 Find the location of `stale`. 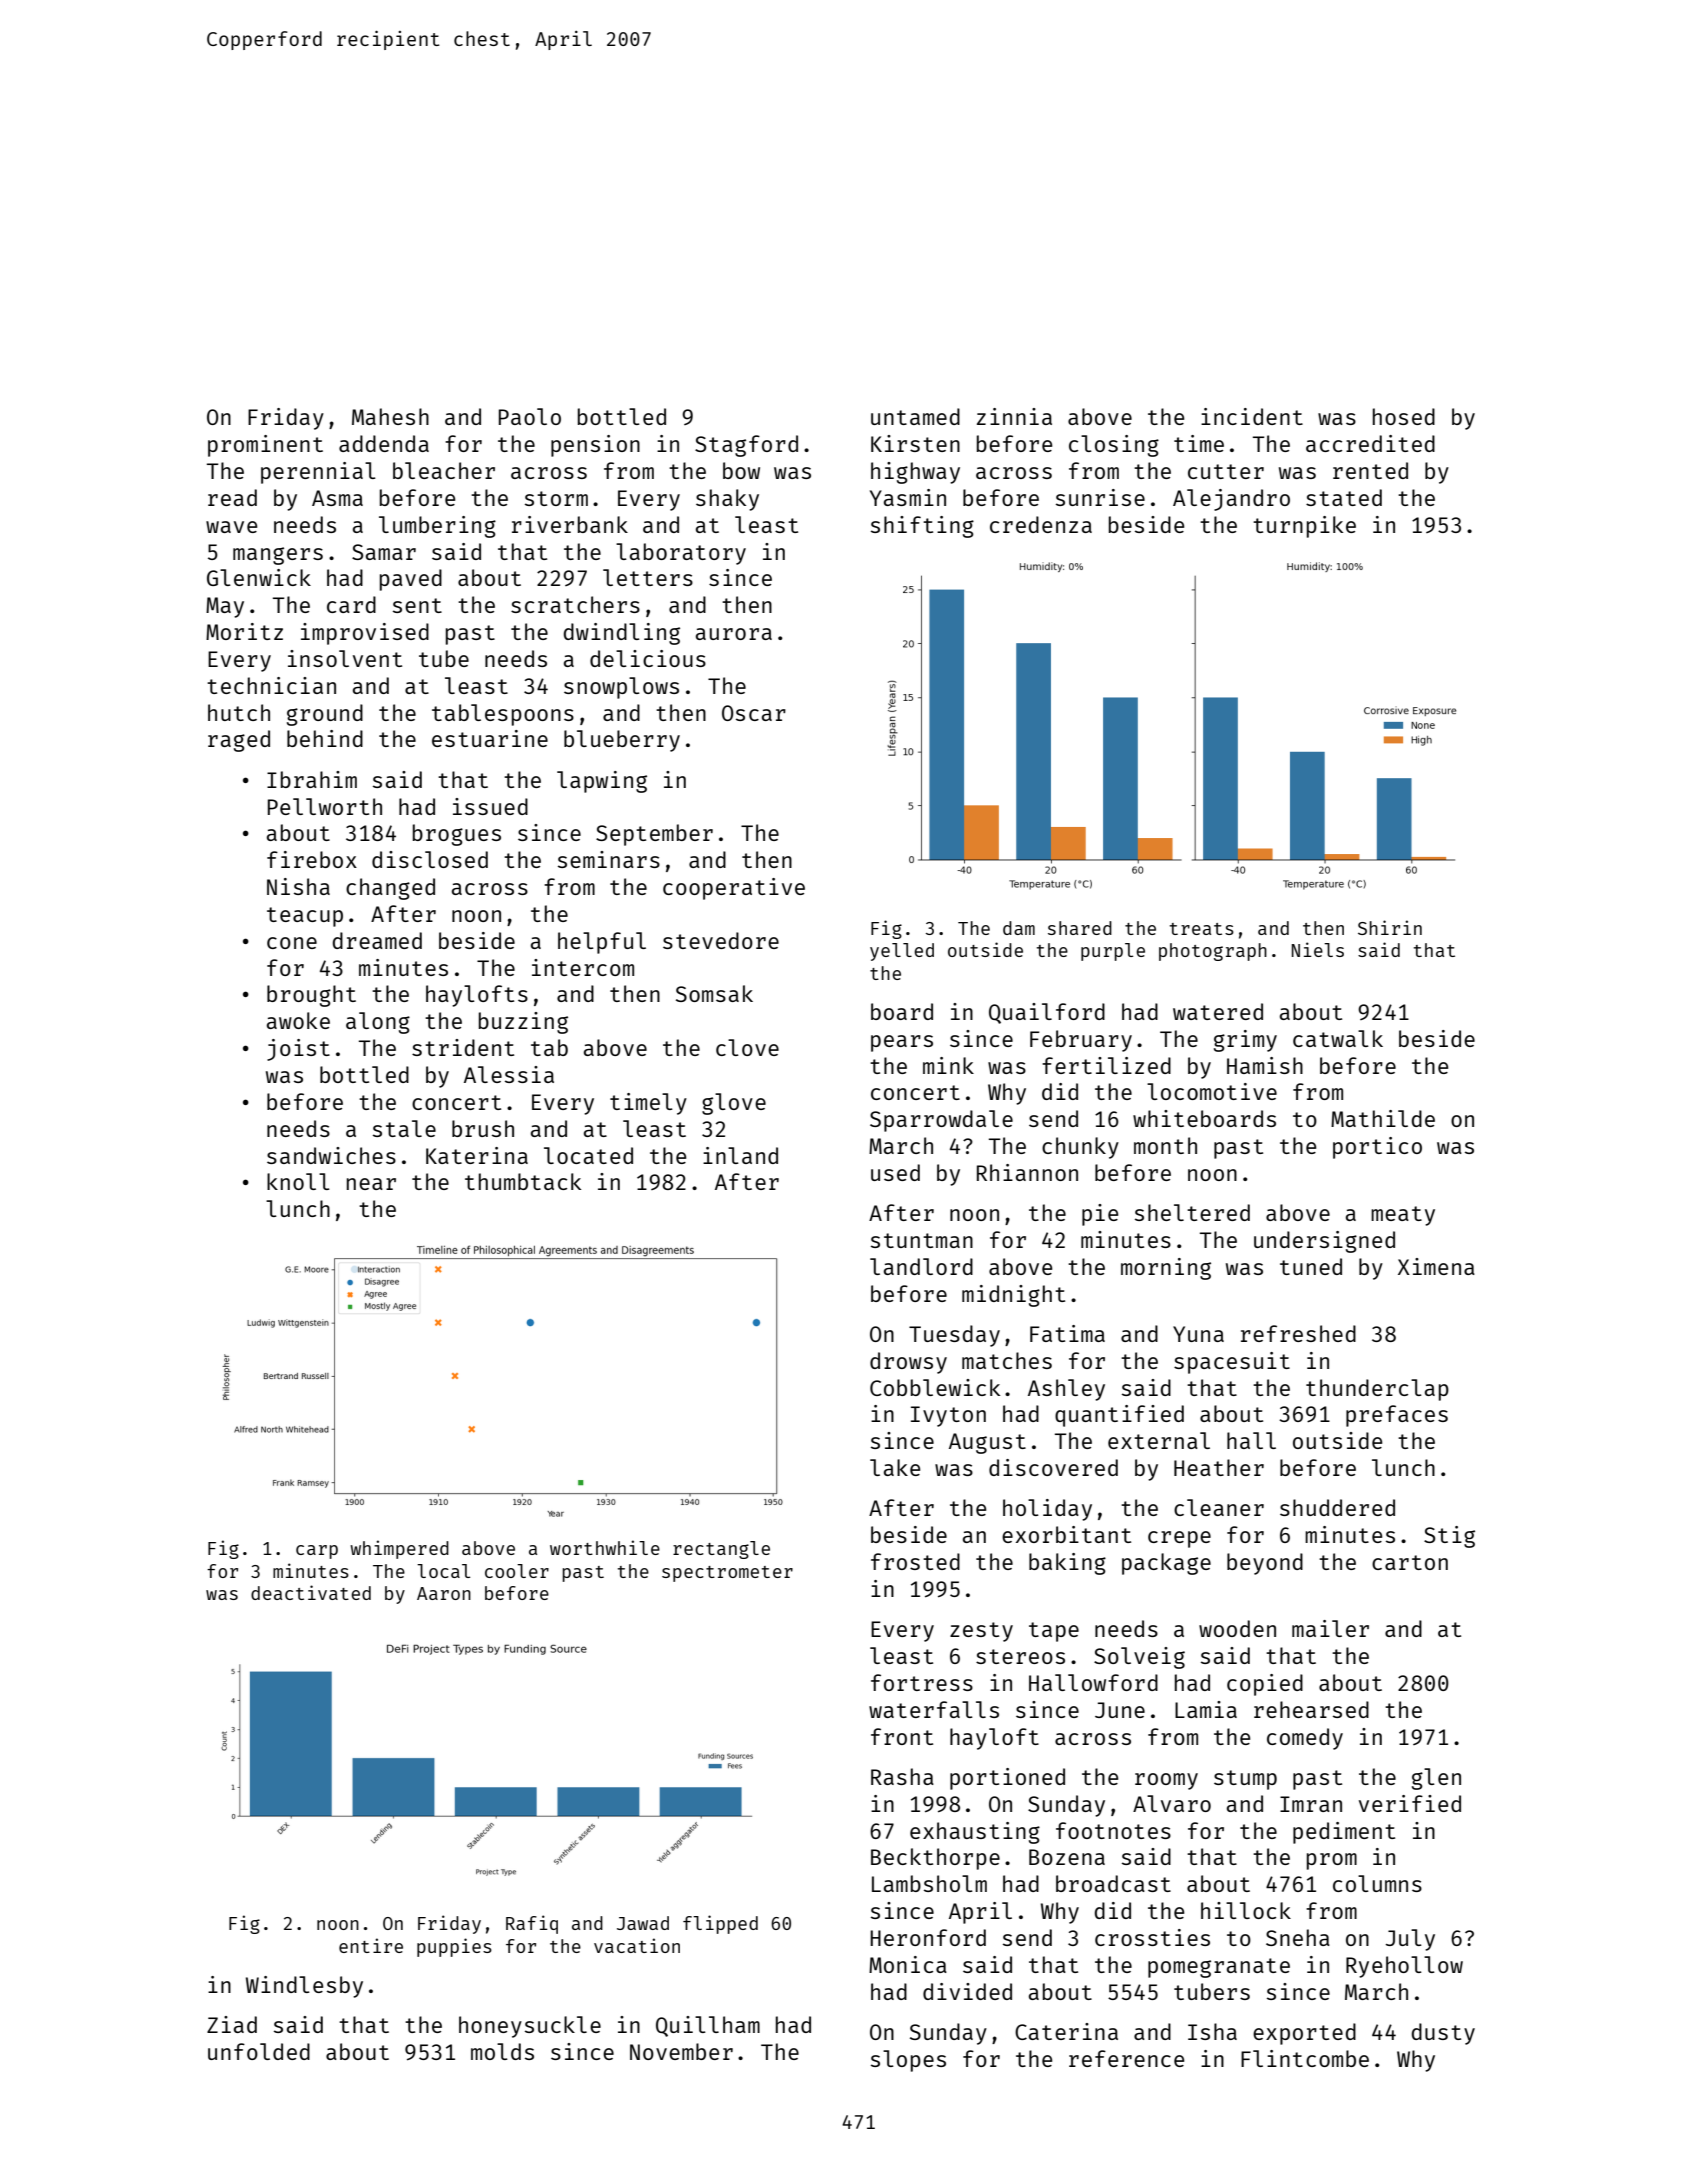

stale is located at coordinates (404, 1128).
